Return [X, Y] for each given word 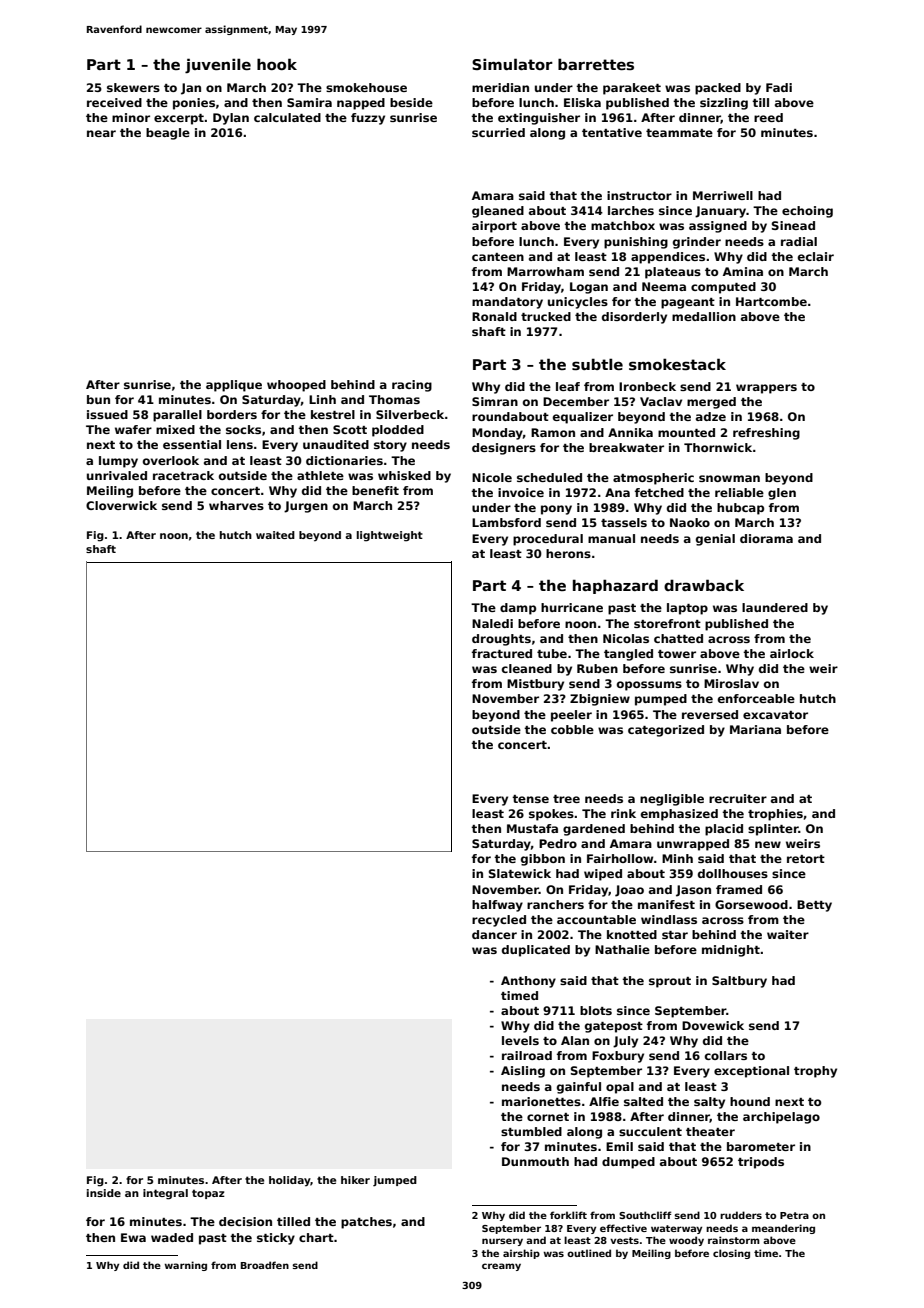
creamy [501, 1267]
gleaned [498, 212]
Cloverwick [121, 505]
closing [731, 1254]
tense [530, 799]
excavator [775, 715]
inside [104, 1193]
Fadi [779, 87]
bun [98, 399]
